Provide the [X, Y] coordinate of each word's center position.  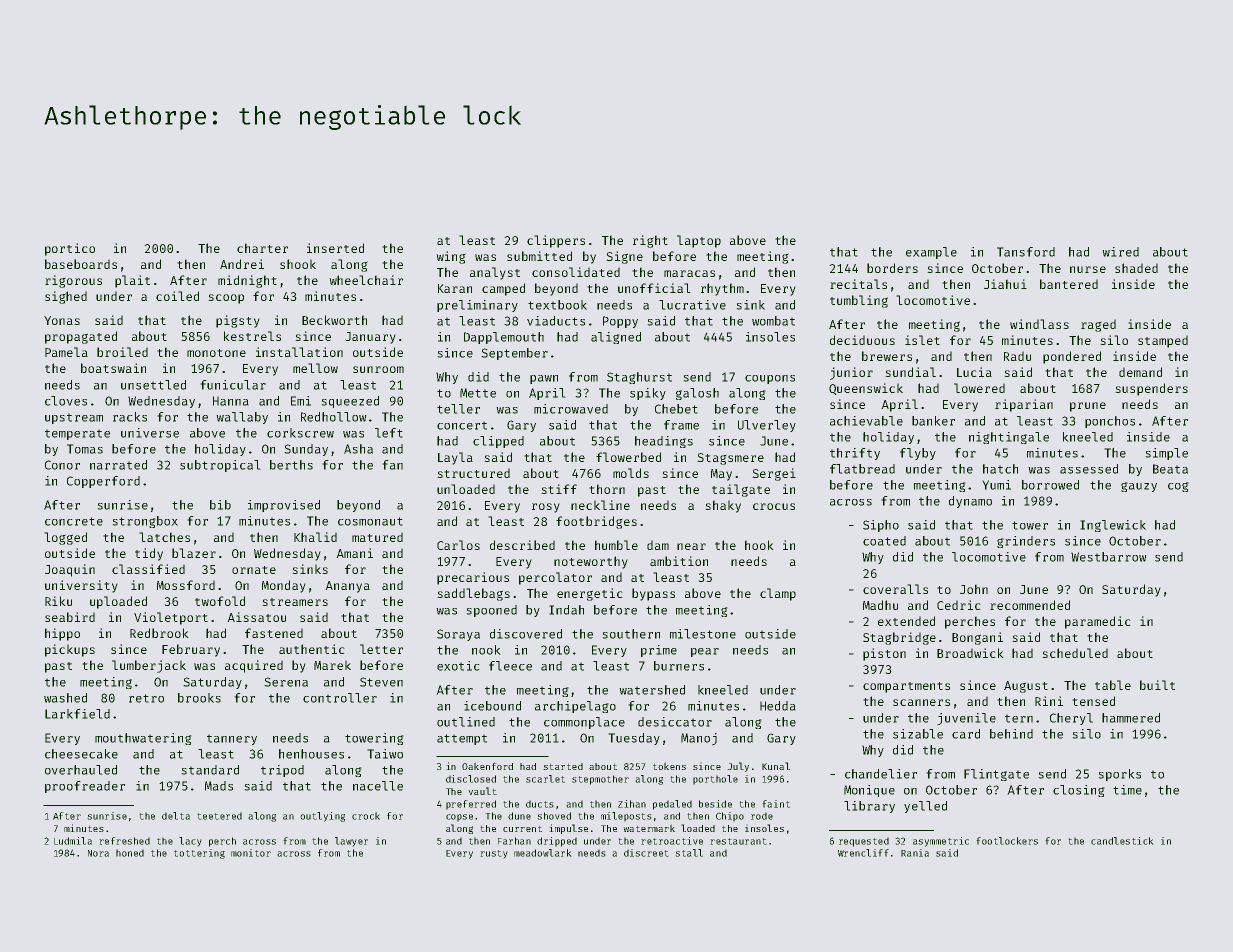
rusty [494, 854]
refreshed [125, 841]
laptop [699, 241]
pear [705, 652]
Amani [355, 553]
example [931, 253]
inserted [335, 248]
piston [884, 654]
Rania [915, 853]
